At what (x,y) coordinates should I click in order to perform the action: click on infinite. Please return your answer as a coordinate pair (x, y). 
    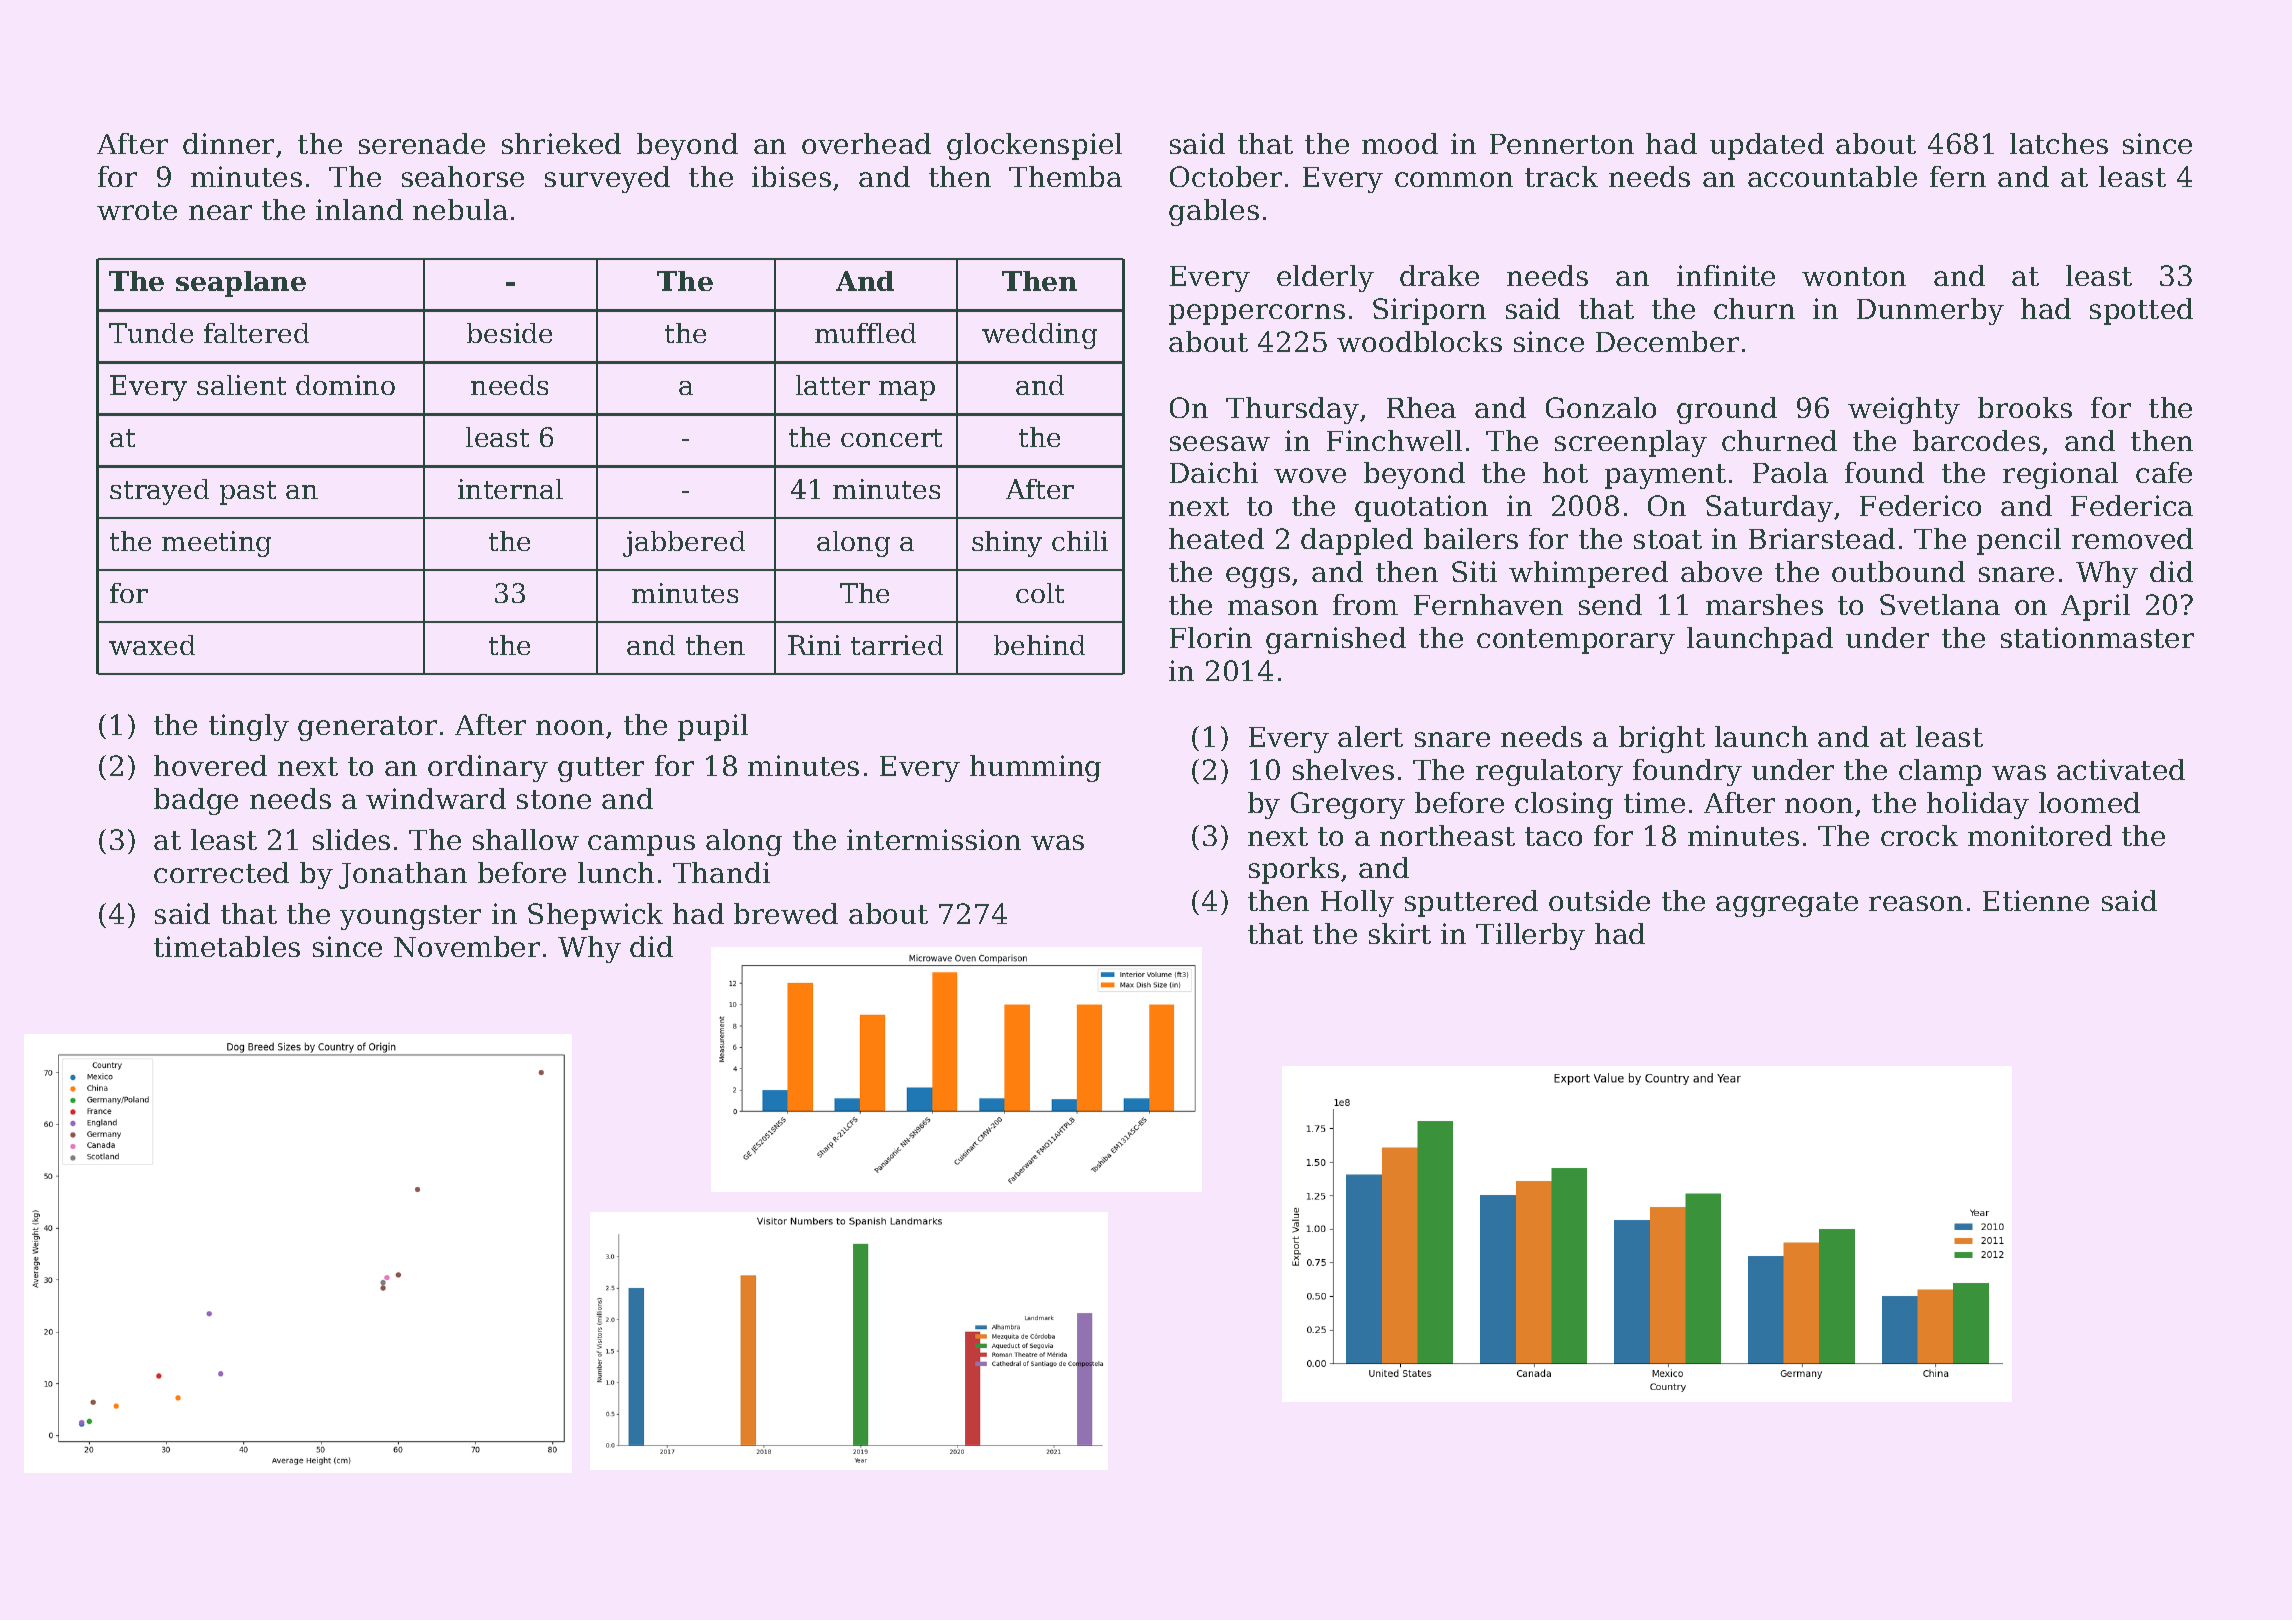
    Looking at the image, I should click on (1726, 275).
